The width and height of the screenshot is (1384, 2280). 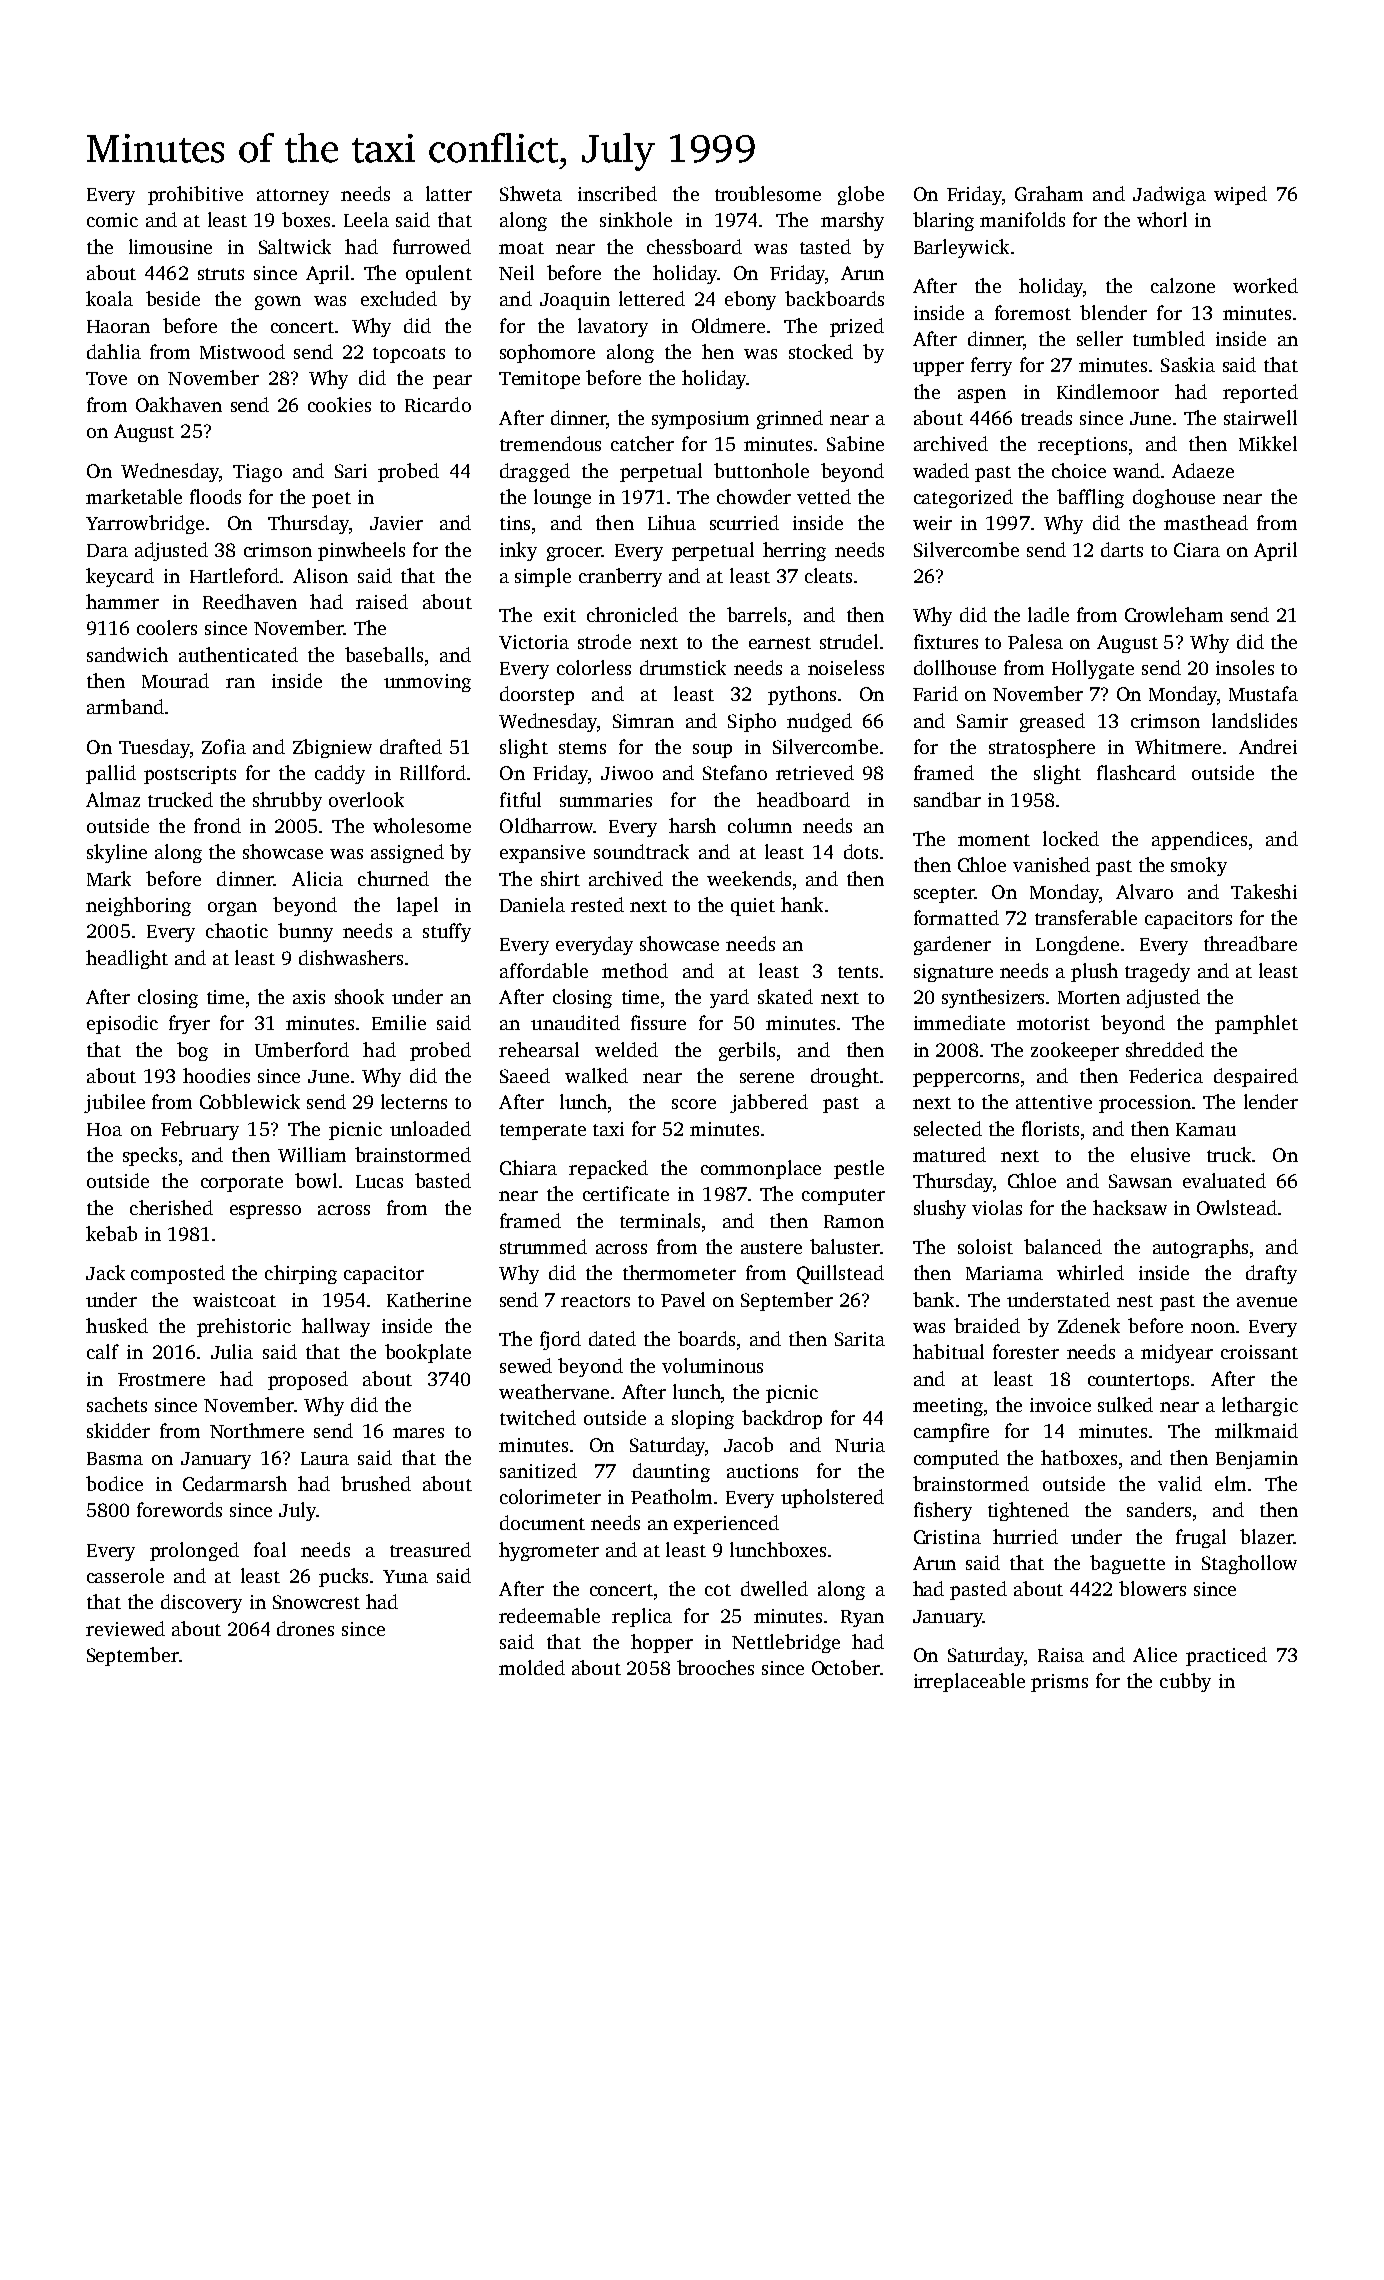 I want to click on casserole, so click(x=125, y=1575).
